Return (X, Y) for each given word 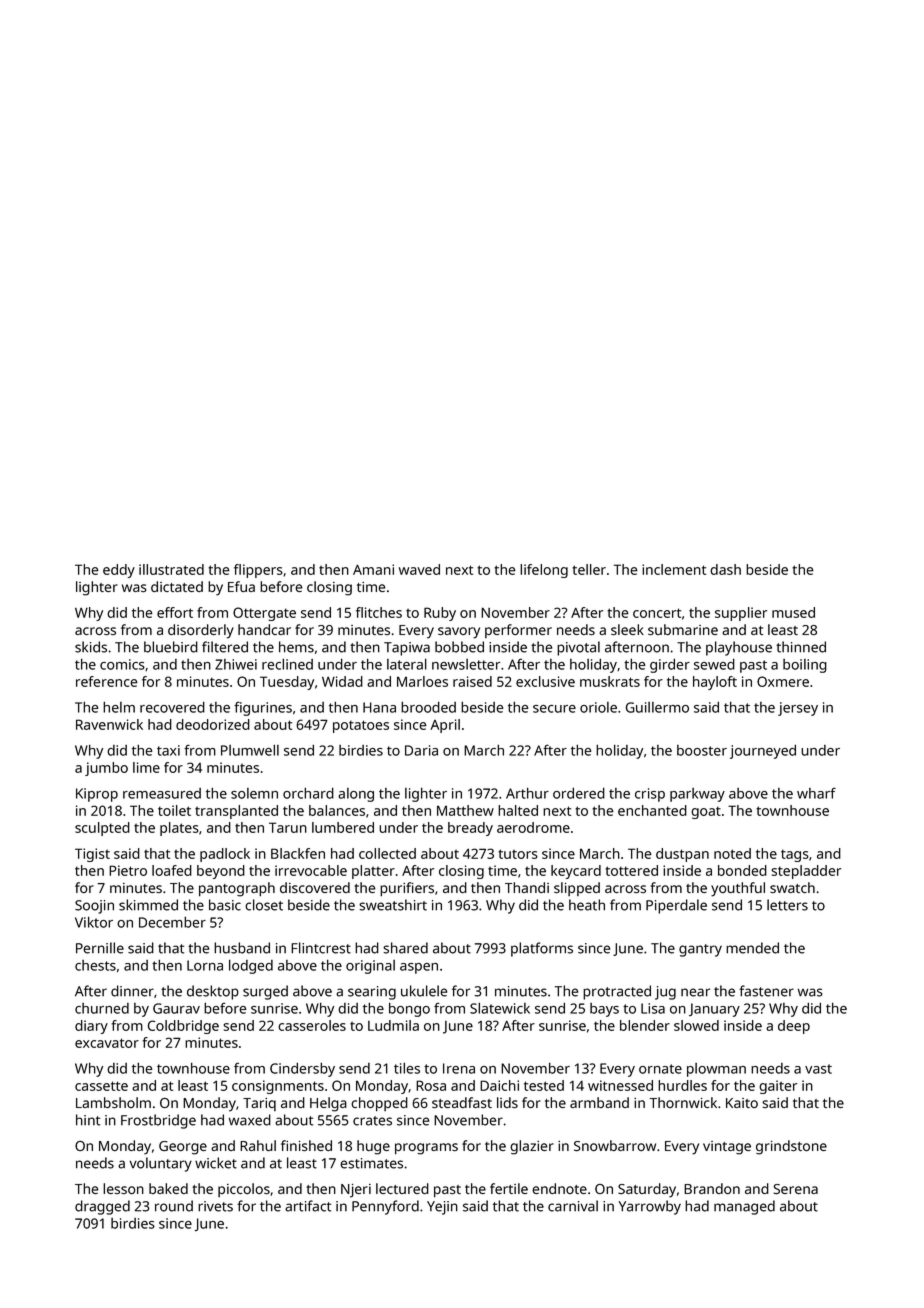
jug (665, 993)
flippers (258, 571)
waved (419, 569)
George (183, 1148)
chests (95, 965)
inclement (674, 569)
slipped (577, 889)
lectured (402, 1188)
